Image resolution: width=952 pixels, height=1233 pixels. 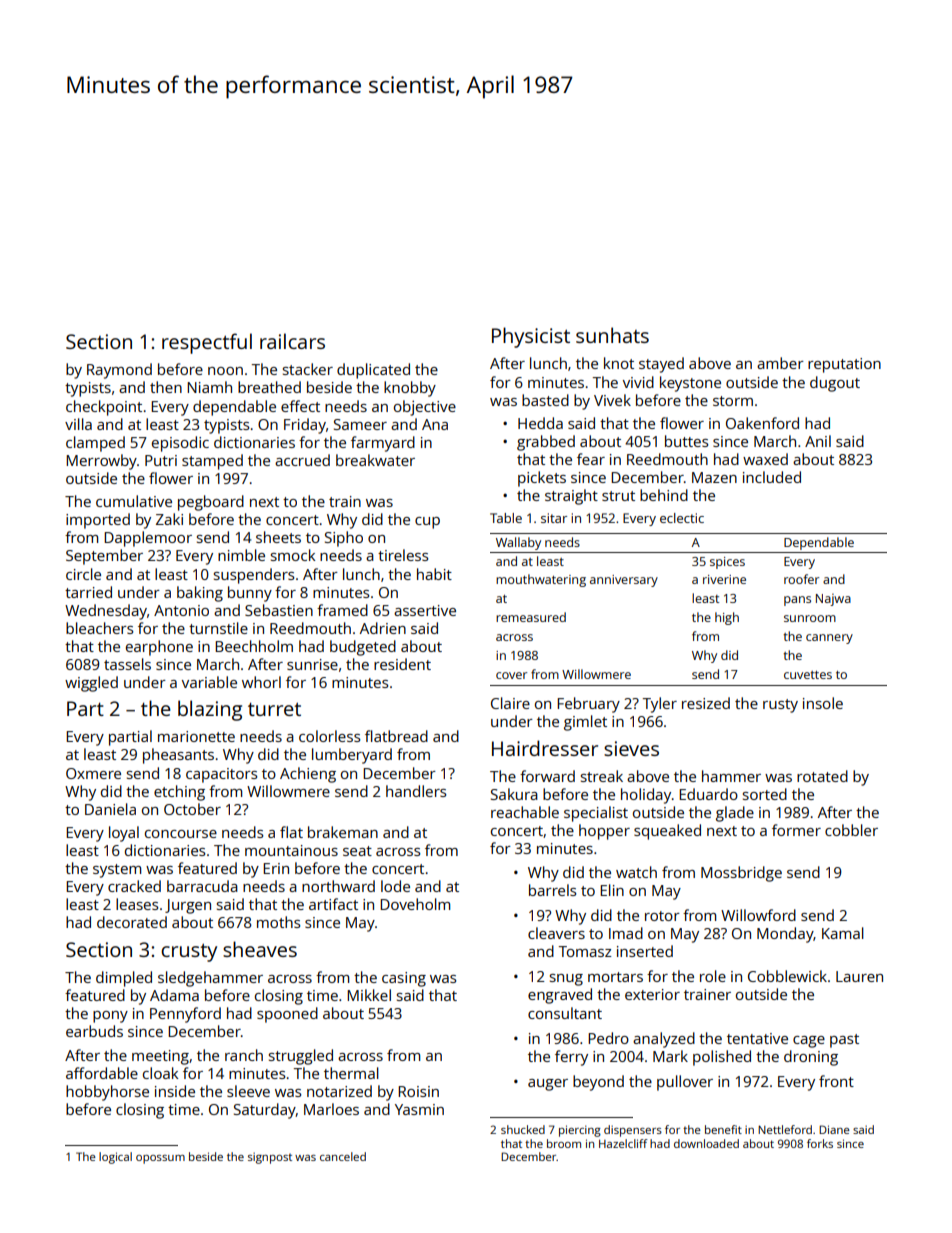 What do you see at coordinates (662, 916) in the screenshot?
I see `rotor` at bounding box center [662, 916].
